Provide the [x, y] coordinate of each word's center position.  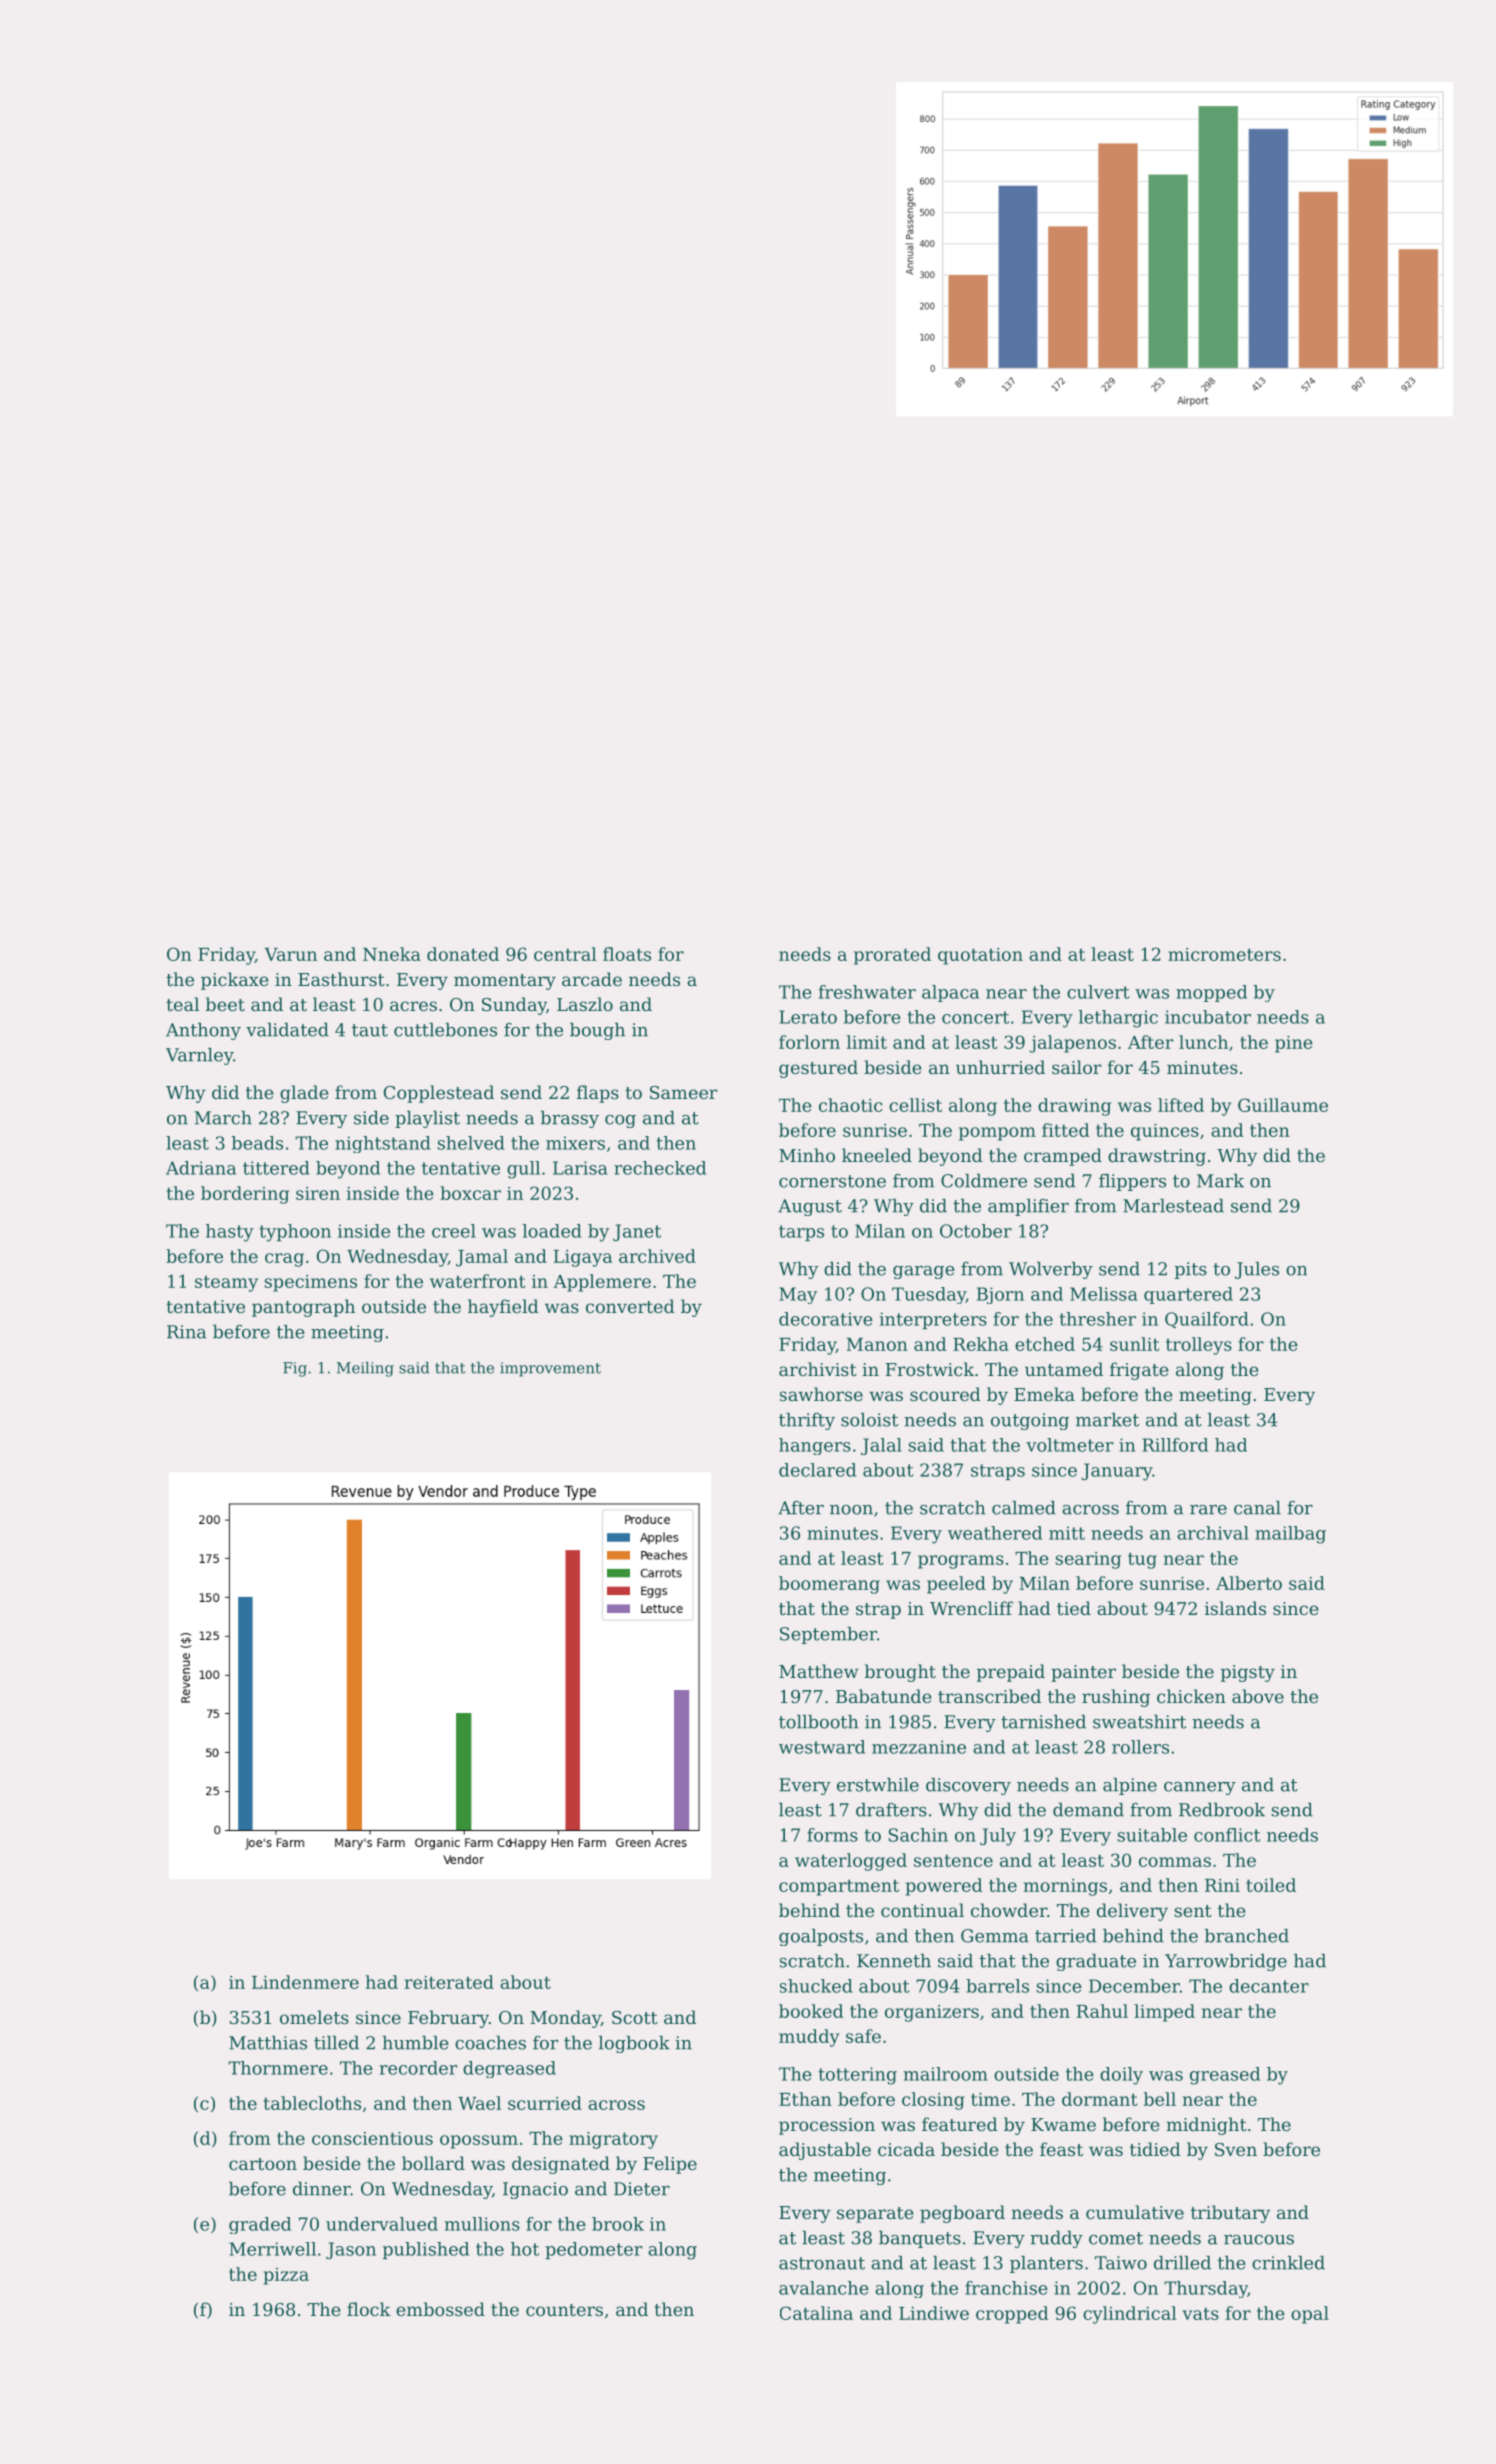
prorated [892, 956]
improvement [550, 1369]
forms [832, 1835]
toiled [1271, 1885]
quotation [980, 956]
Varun [290, 954]
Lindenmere [305, 1982]
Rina [186, 1332]
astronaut [822, 2263]
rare [1208, 1510]
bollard [433, 2163]
